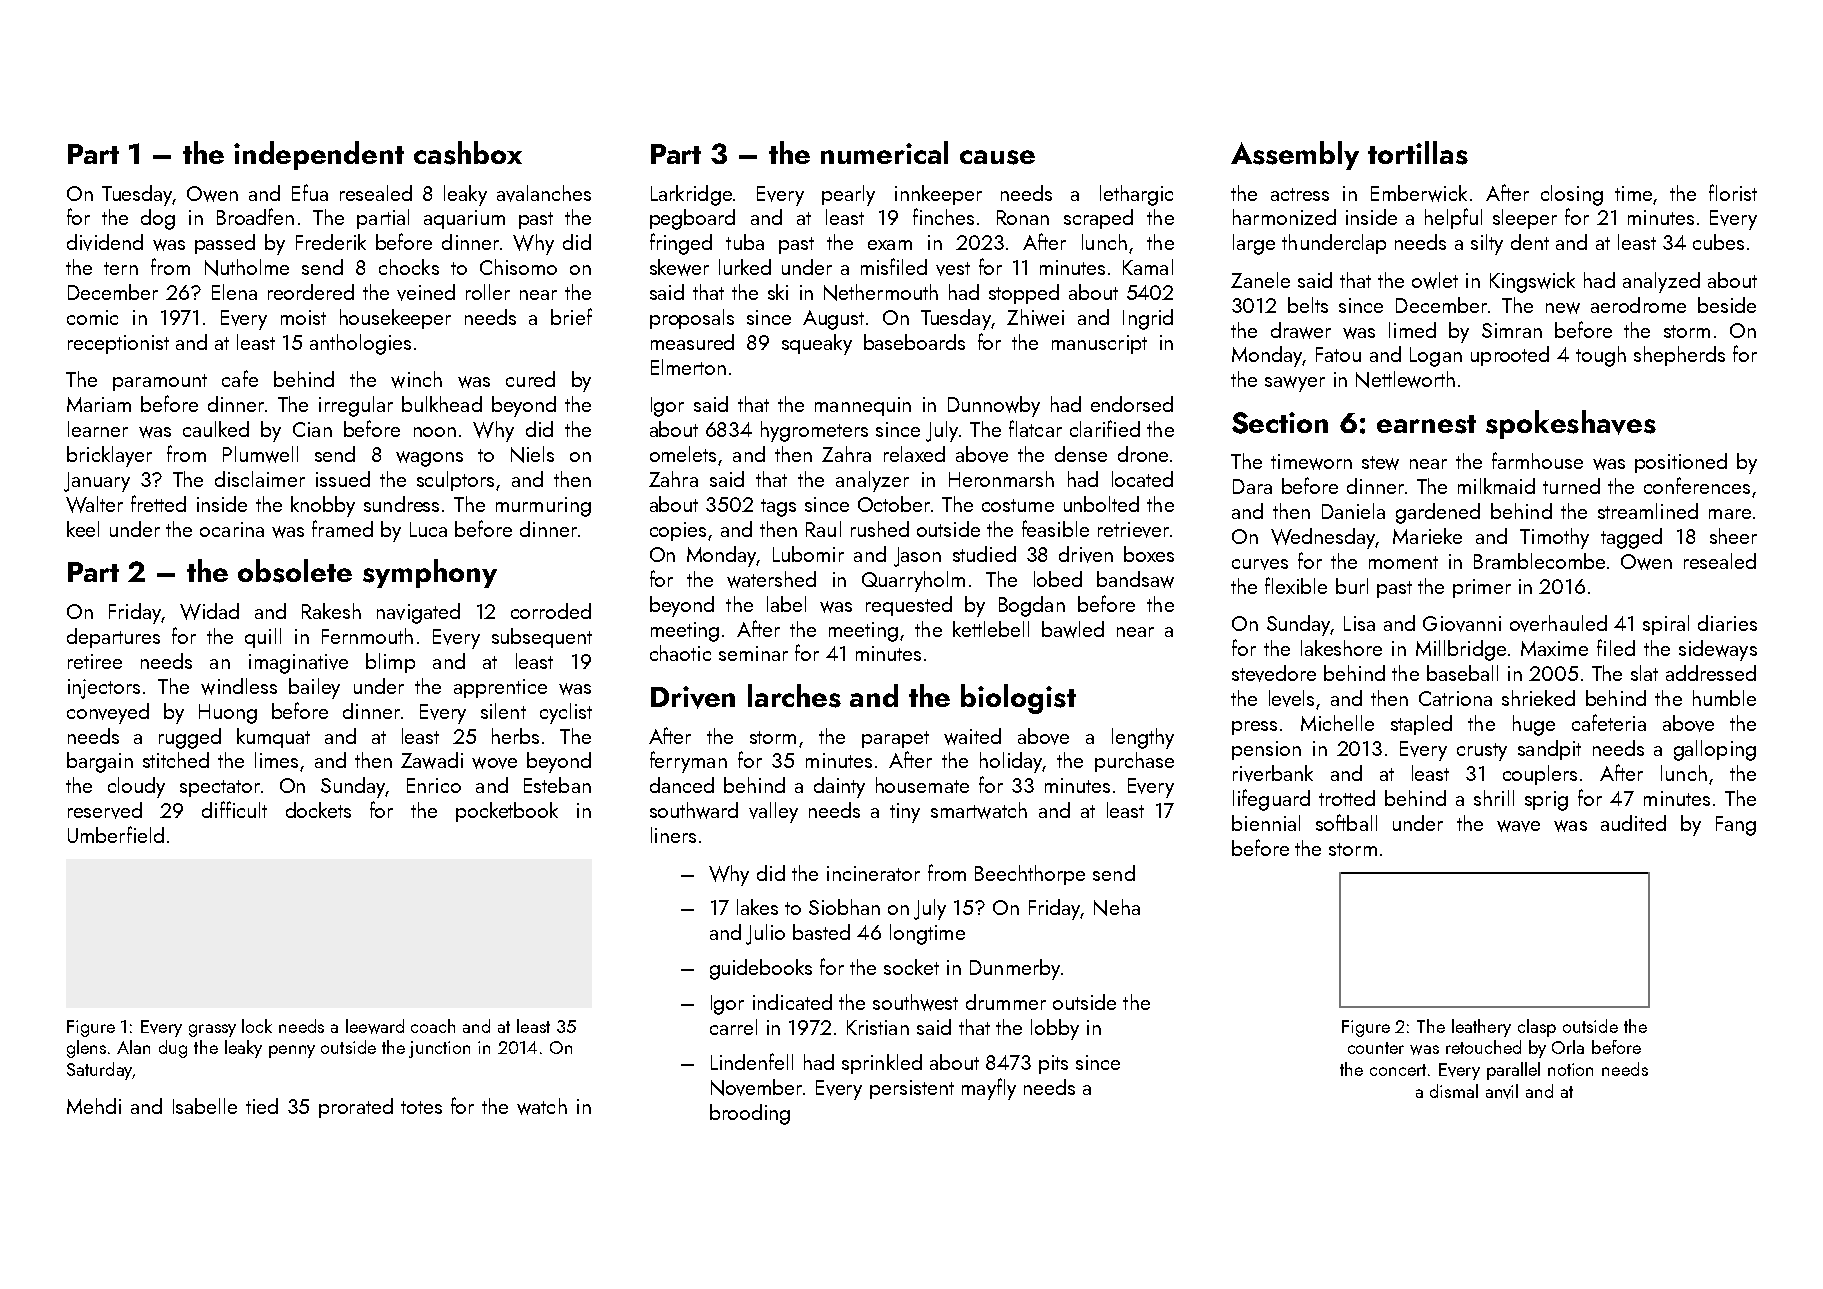  I want to click on quill, so click(263, 638).
